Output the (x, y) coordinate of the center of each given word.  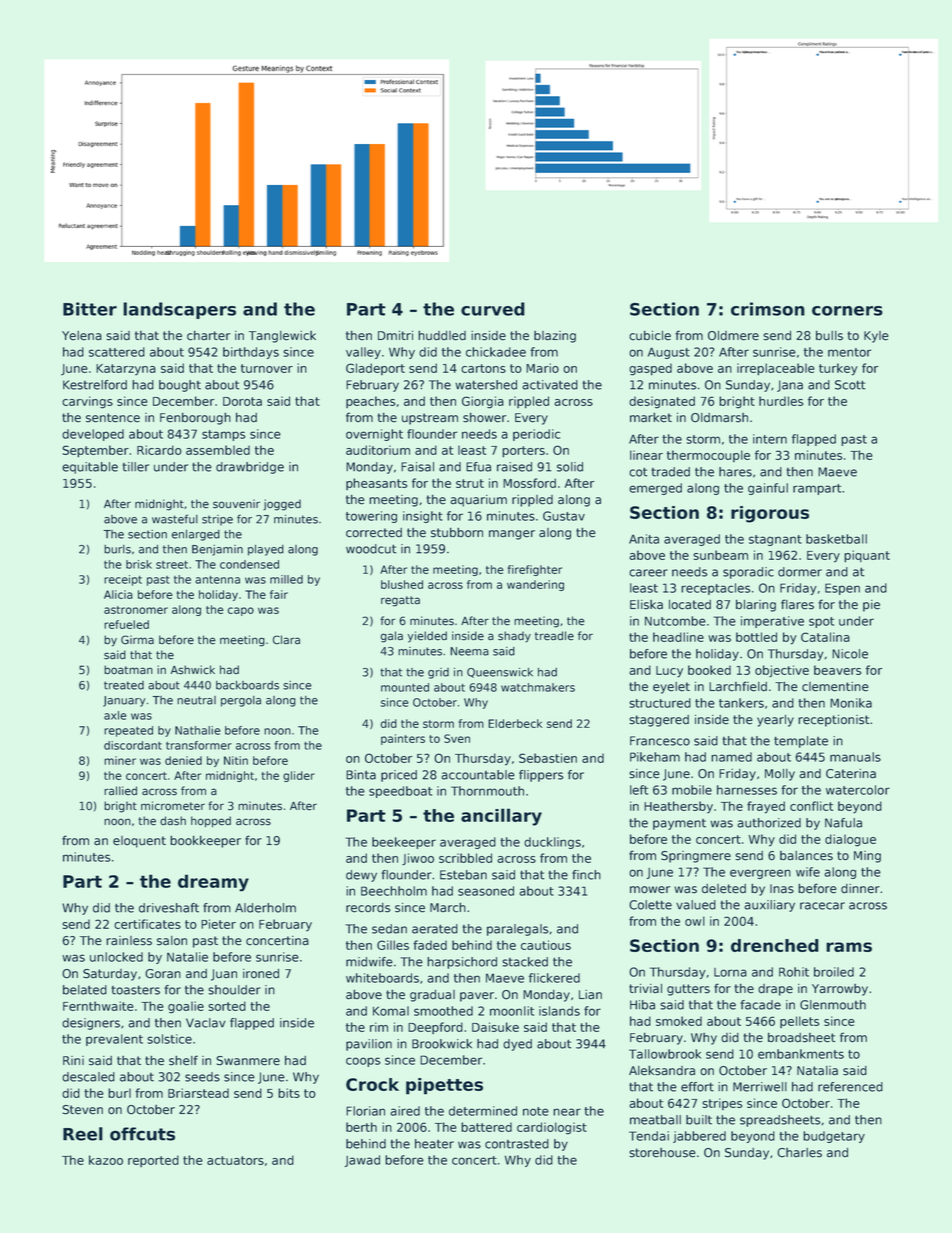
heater (434, 1144)
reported (153, 1161)
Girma (137, 640)
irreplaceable (776, 369)
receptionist (833, 721)
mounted (405, 687)
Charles (799, 1153)
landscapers (179, 310)
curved (493, 309)
